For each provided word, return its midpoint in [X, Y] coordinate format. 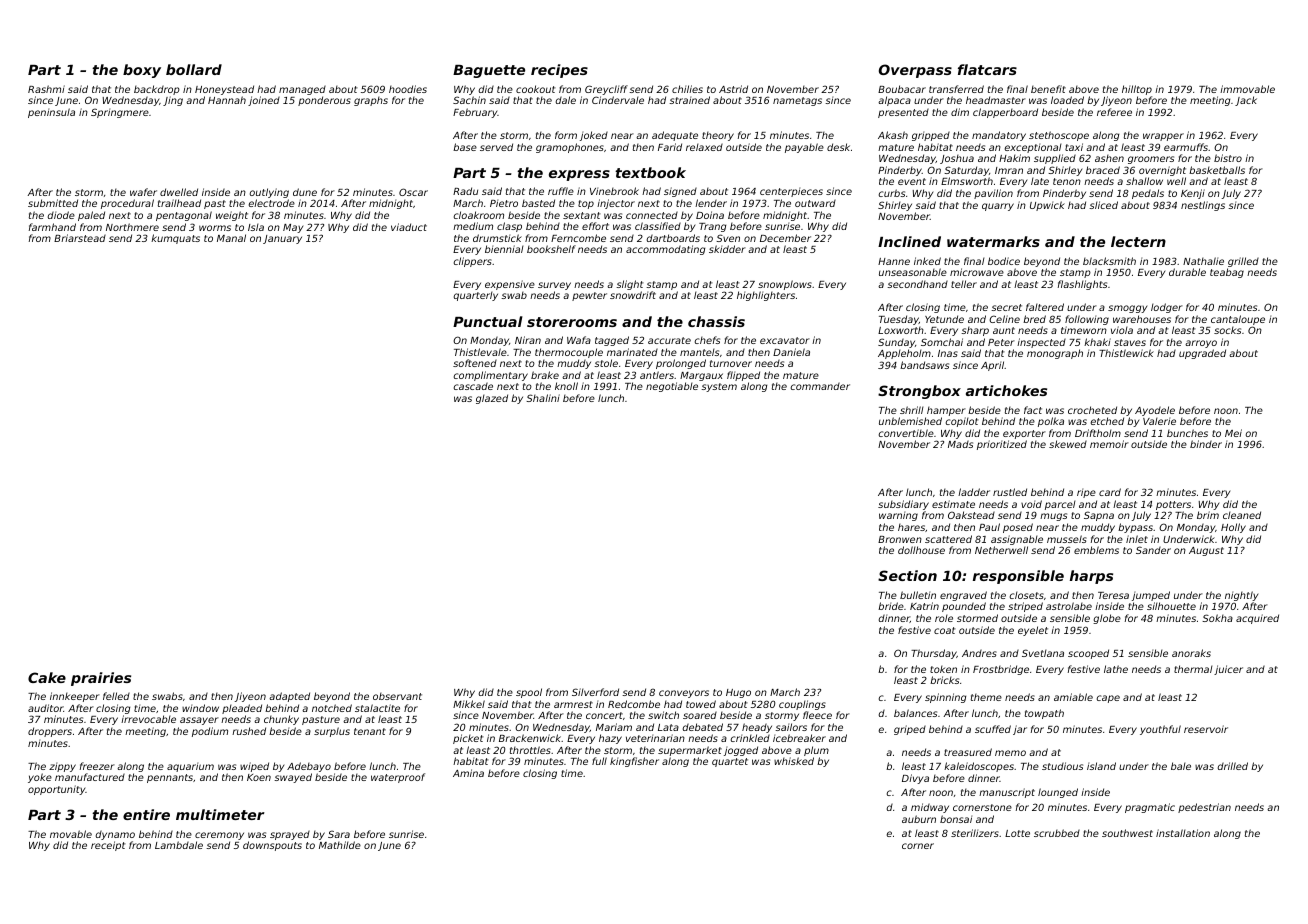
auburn [919, 819]
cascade [473, 386]
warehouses [1142, 319]
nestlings [1203, 206]
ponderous [324, 101]
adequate [675, 136]
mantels [699, 352]
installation [1183, 833]
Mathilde [340, 845]
